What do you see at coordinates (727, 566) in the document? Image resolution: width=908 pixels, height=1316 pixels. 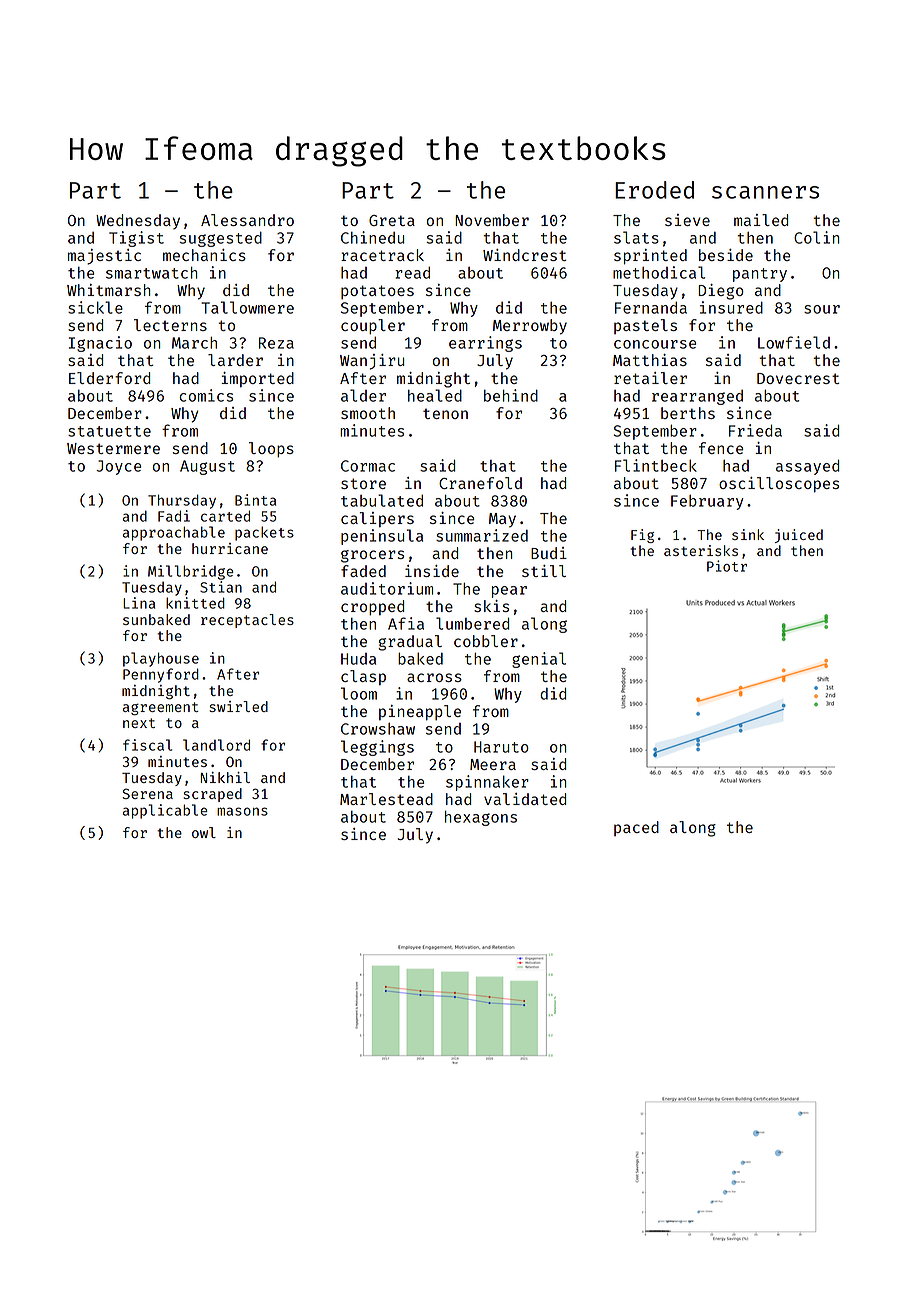 I see `Piotr` at bounding box center [727, 566].
